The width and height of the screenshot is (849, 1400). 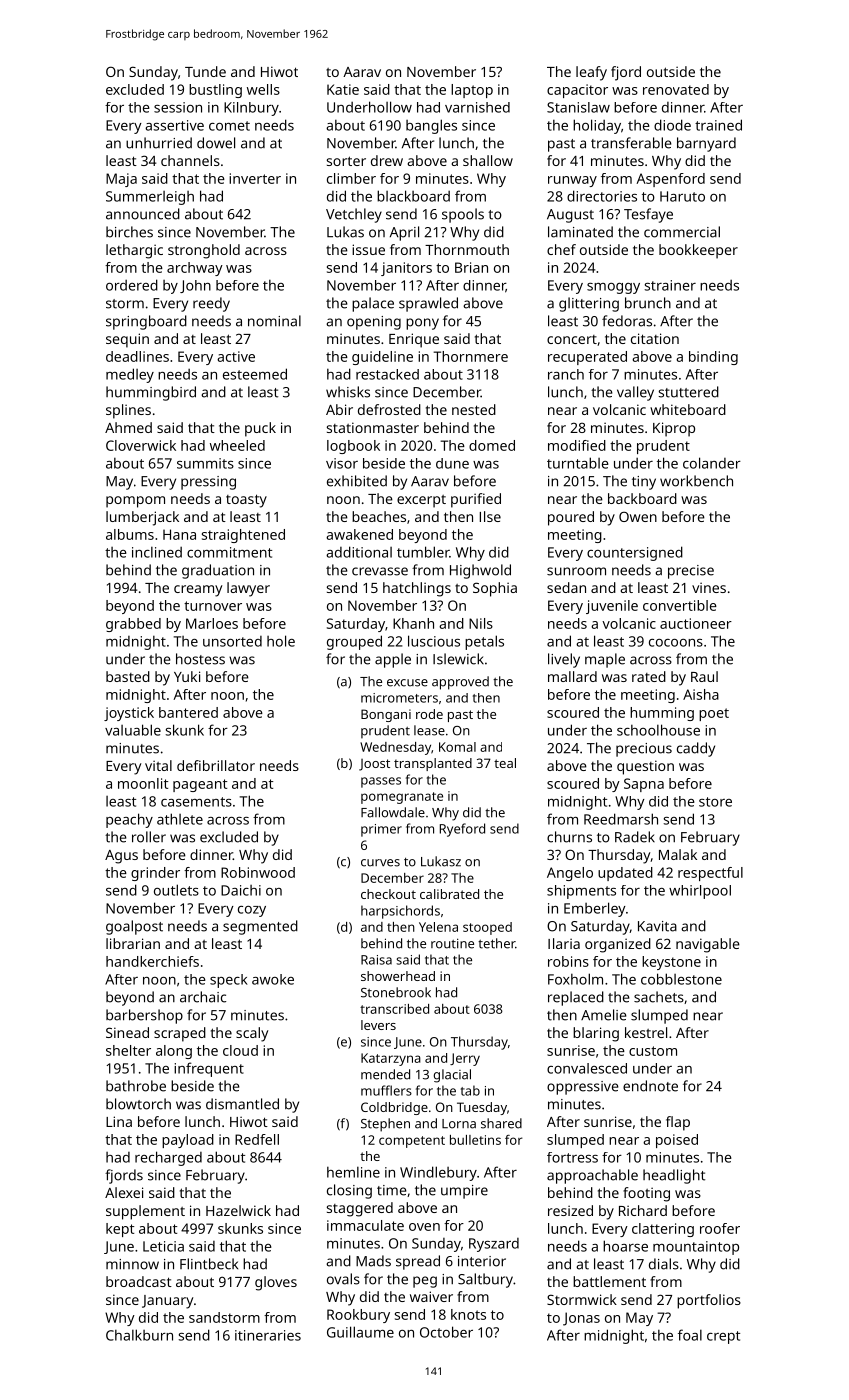 I want to click on wells, so click(x=263, y=89).
